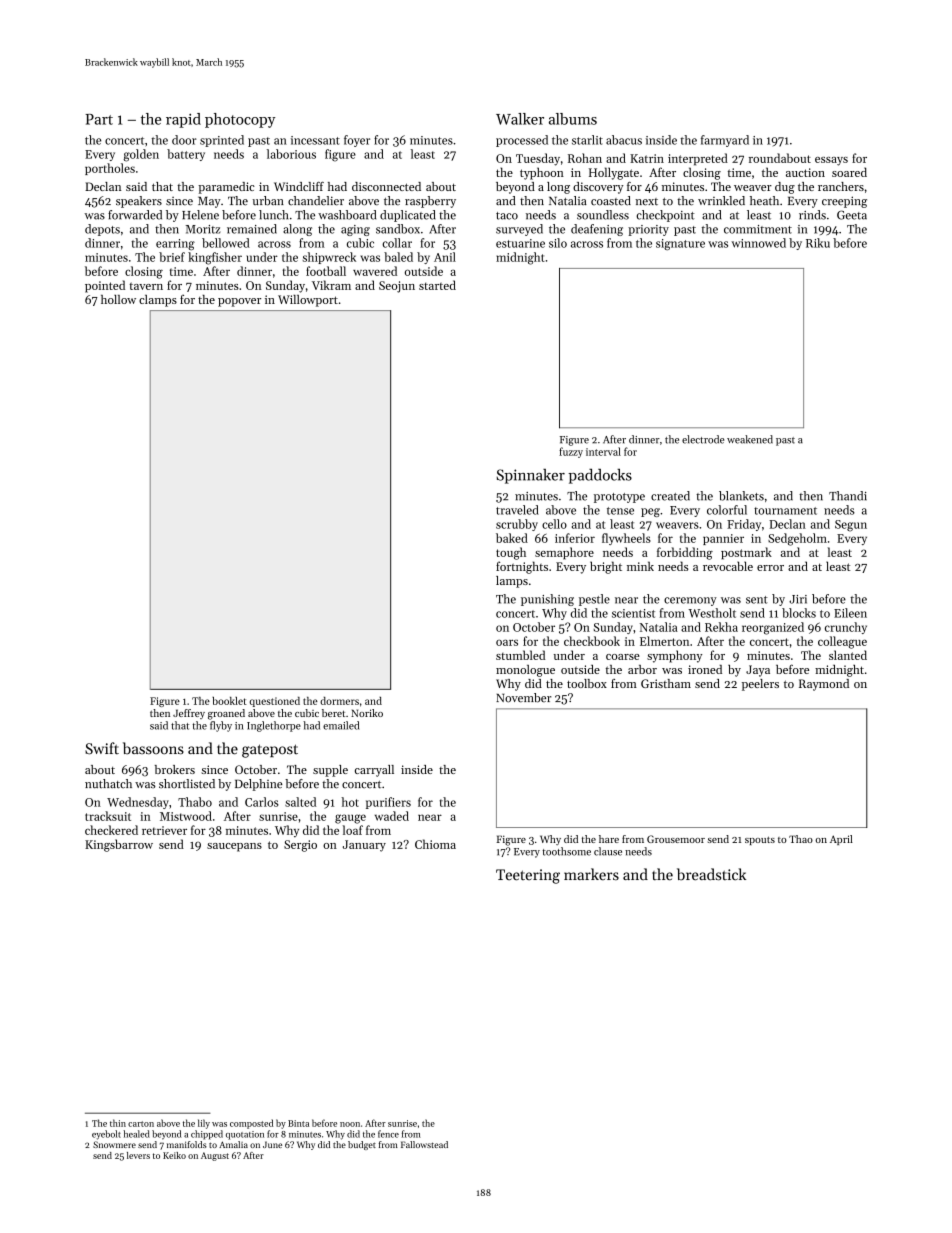  What do you see at coordinates (398, 257) in the page?
I see `baled` at bounding box center [398, 257].
